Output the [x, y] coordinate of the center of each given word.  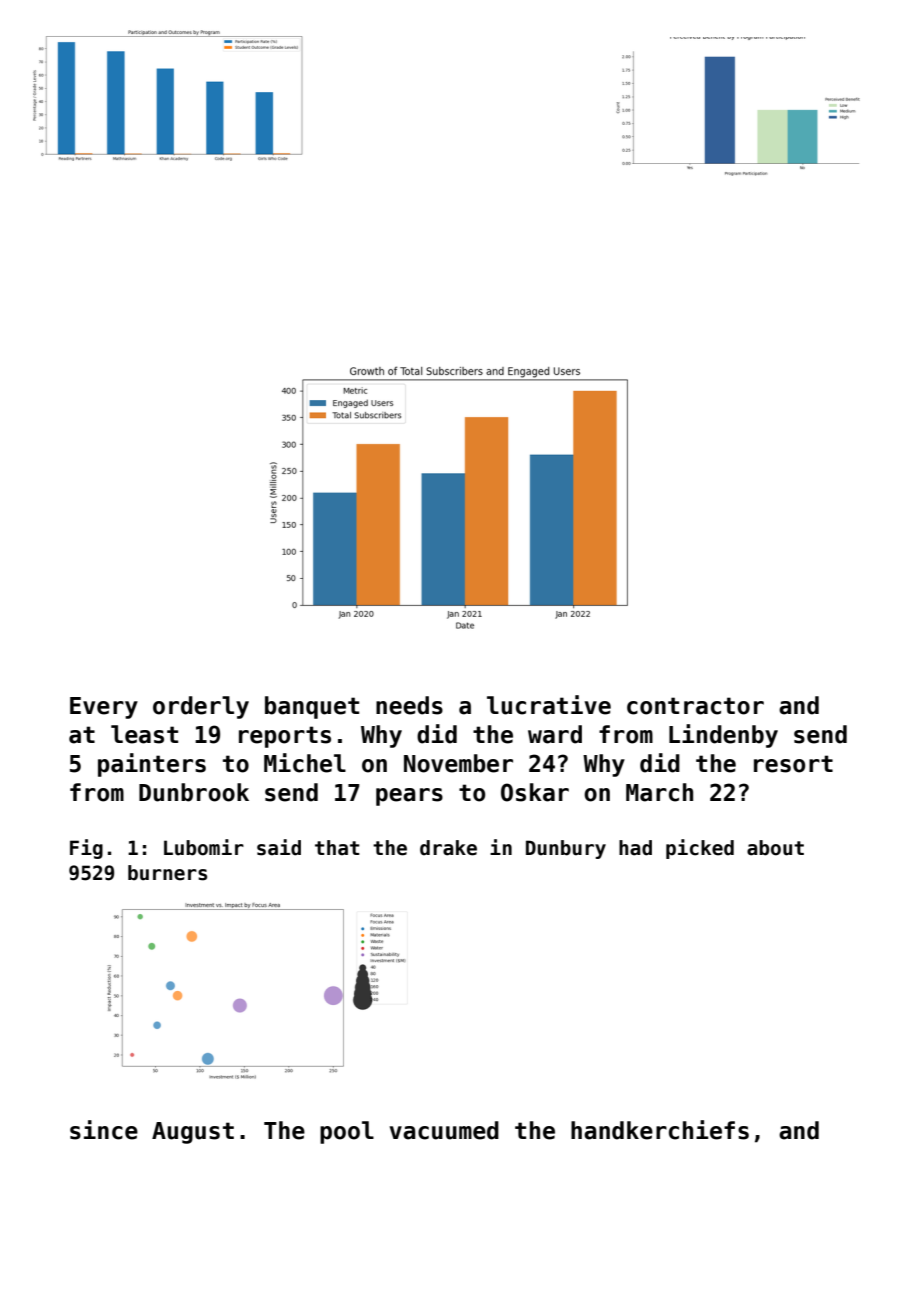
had [635, 848]
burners [167, 873]
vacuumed [444, 1130]
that [337, 848]
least [144, 734]
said [279, 847]
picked [700, 849]
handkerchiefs [660, 1130]
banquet [312, 707]
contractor [695, 706]
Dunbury [566, 849]
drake [448, 848]
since [104, 1130]
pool [347, 1132]
